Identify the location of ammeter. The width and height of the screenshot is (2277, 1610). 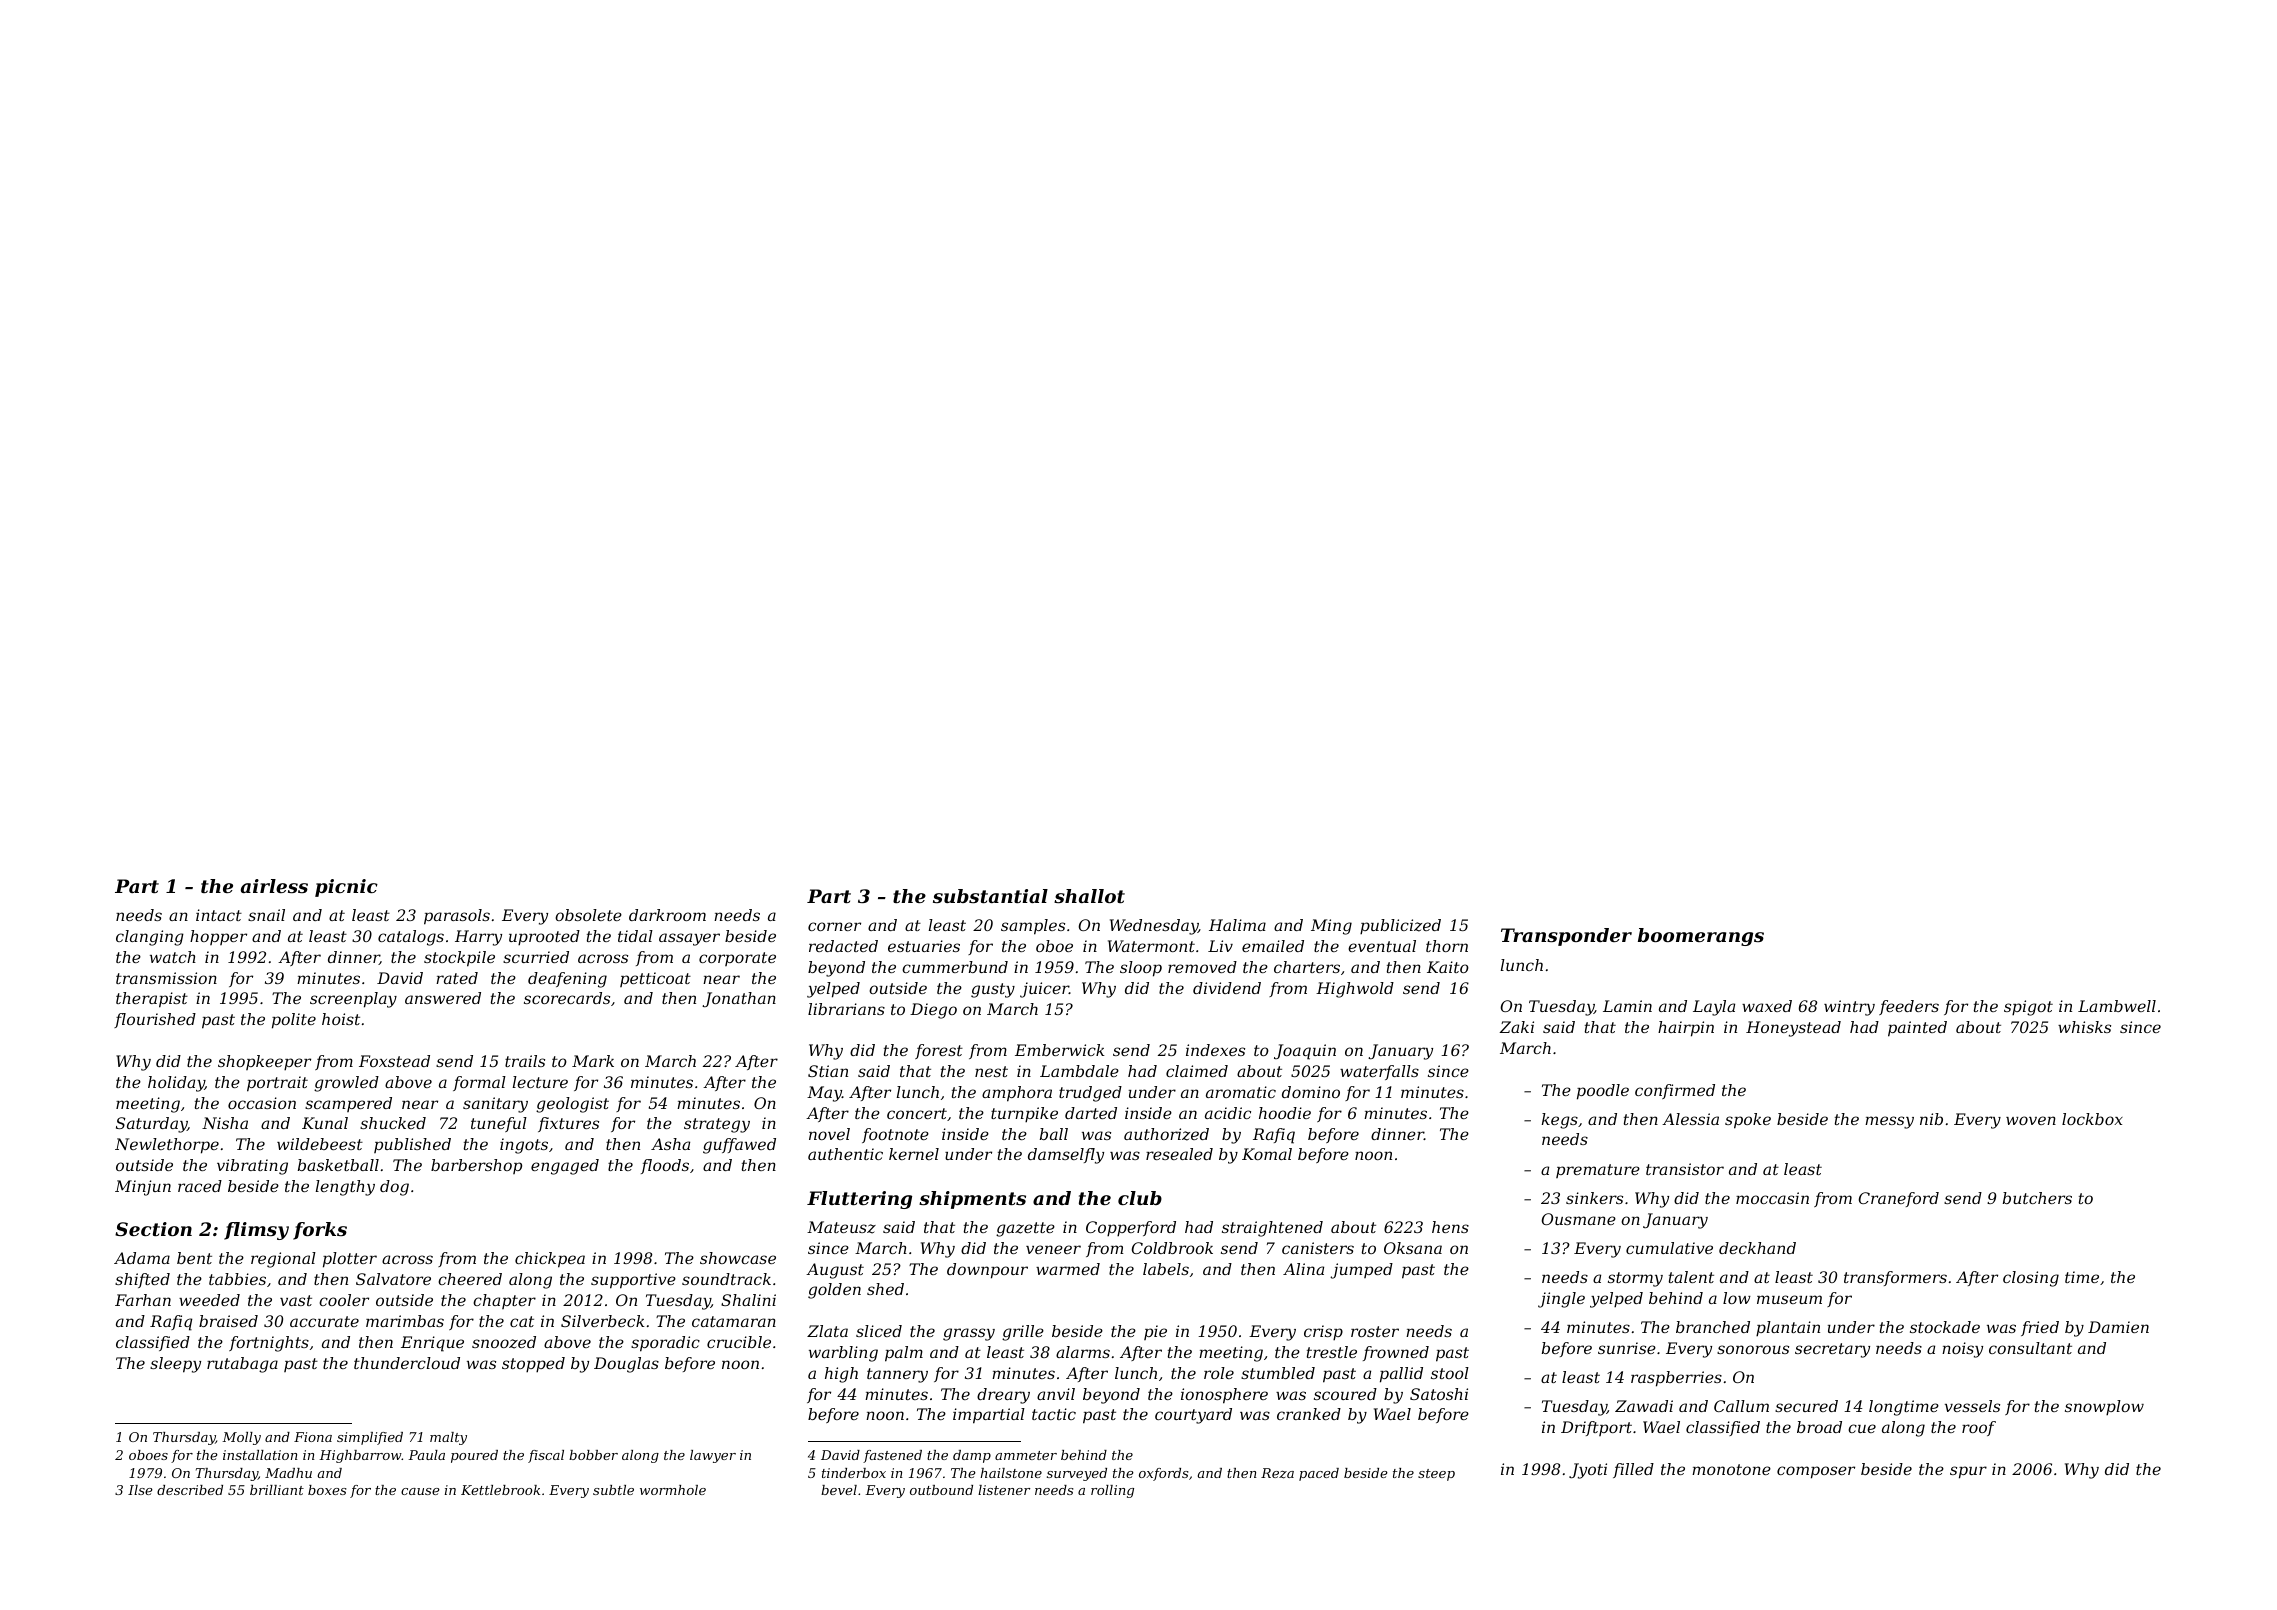
(1026, 1455).
